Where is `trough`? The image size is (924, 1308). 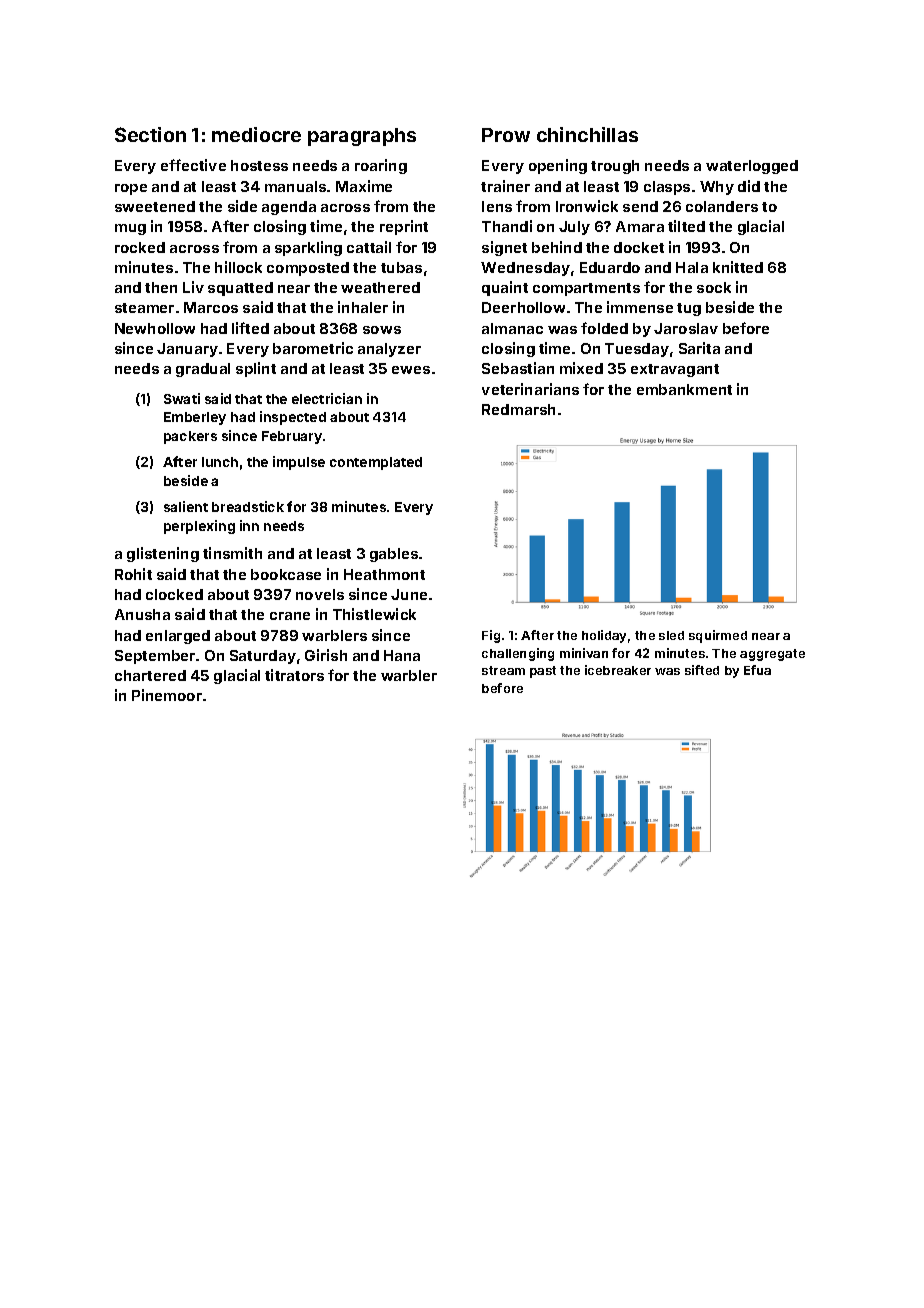
trough is located at coordinates (615, 167).
